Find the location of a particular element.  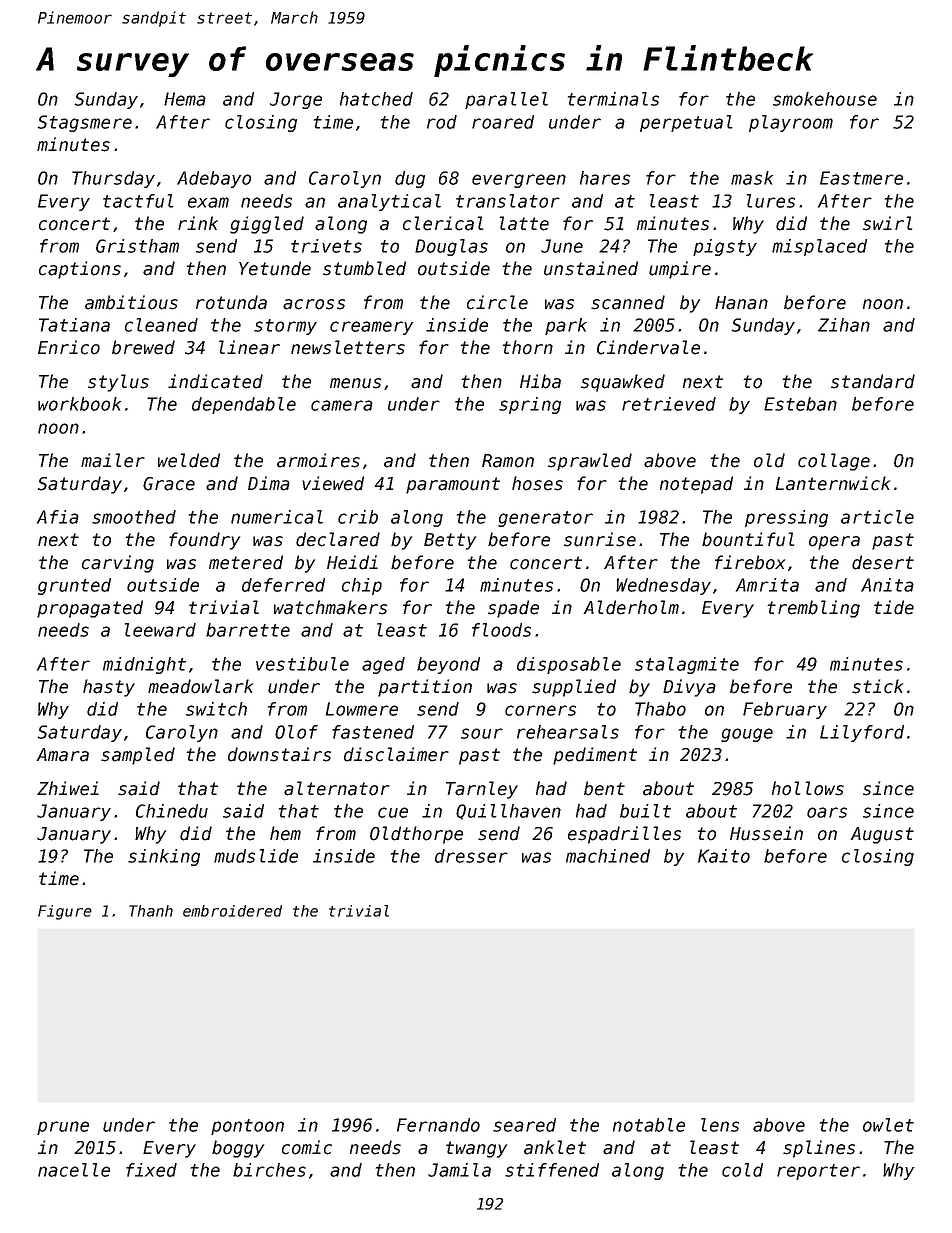

nacelle is located at coordinates (74, 1170).
